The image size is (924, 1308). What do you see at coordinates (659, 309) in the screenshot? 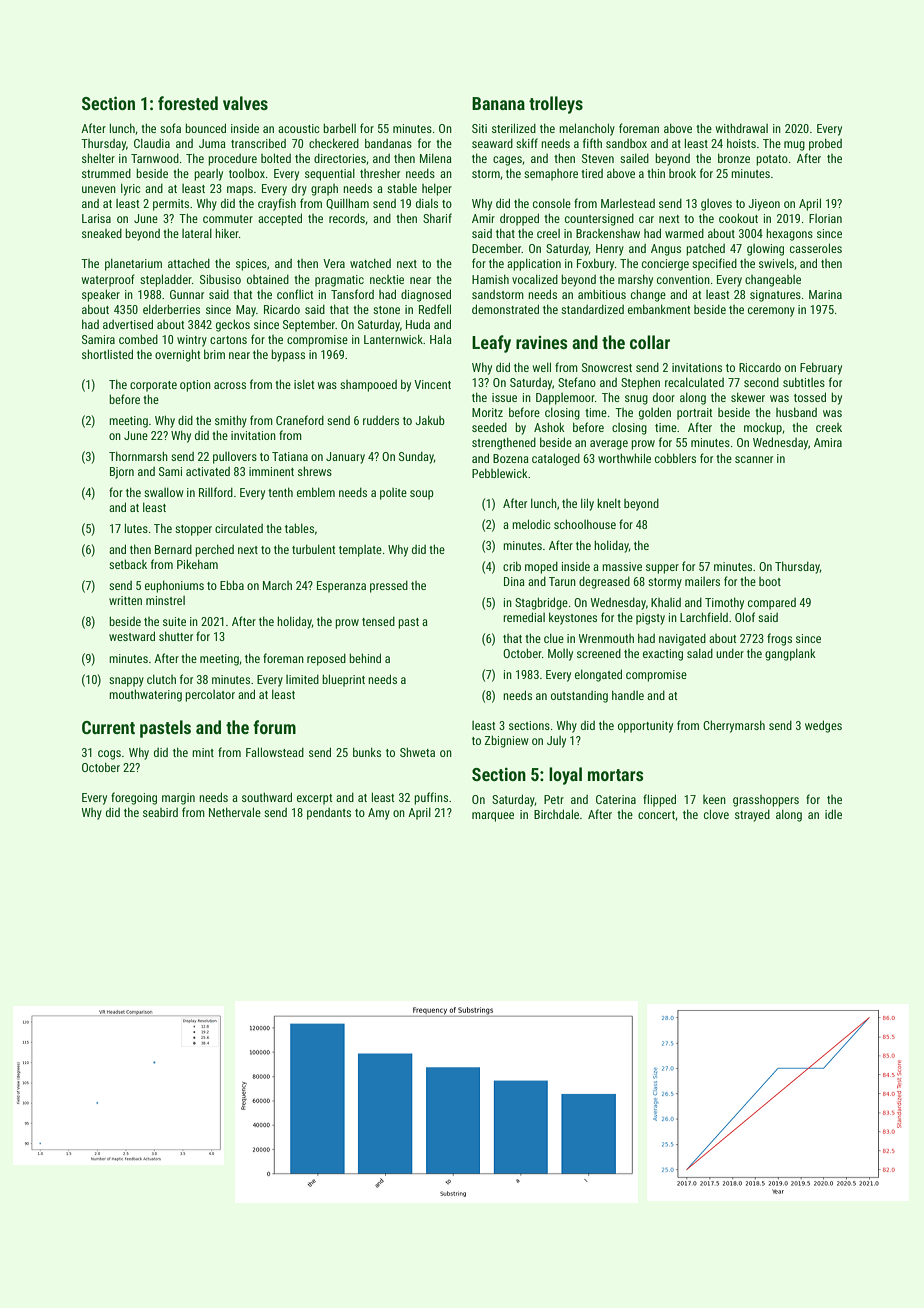
I see `embankment` at bounding box center [659, 309].
